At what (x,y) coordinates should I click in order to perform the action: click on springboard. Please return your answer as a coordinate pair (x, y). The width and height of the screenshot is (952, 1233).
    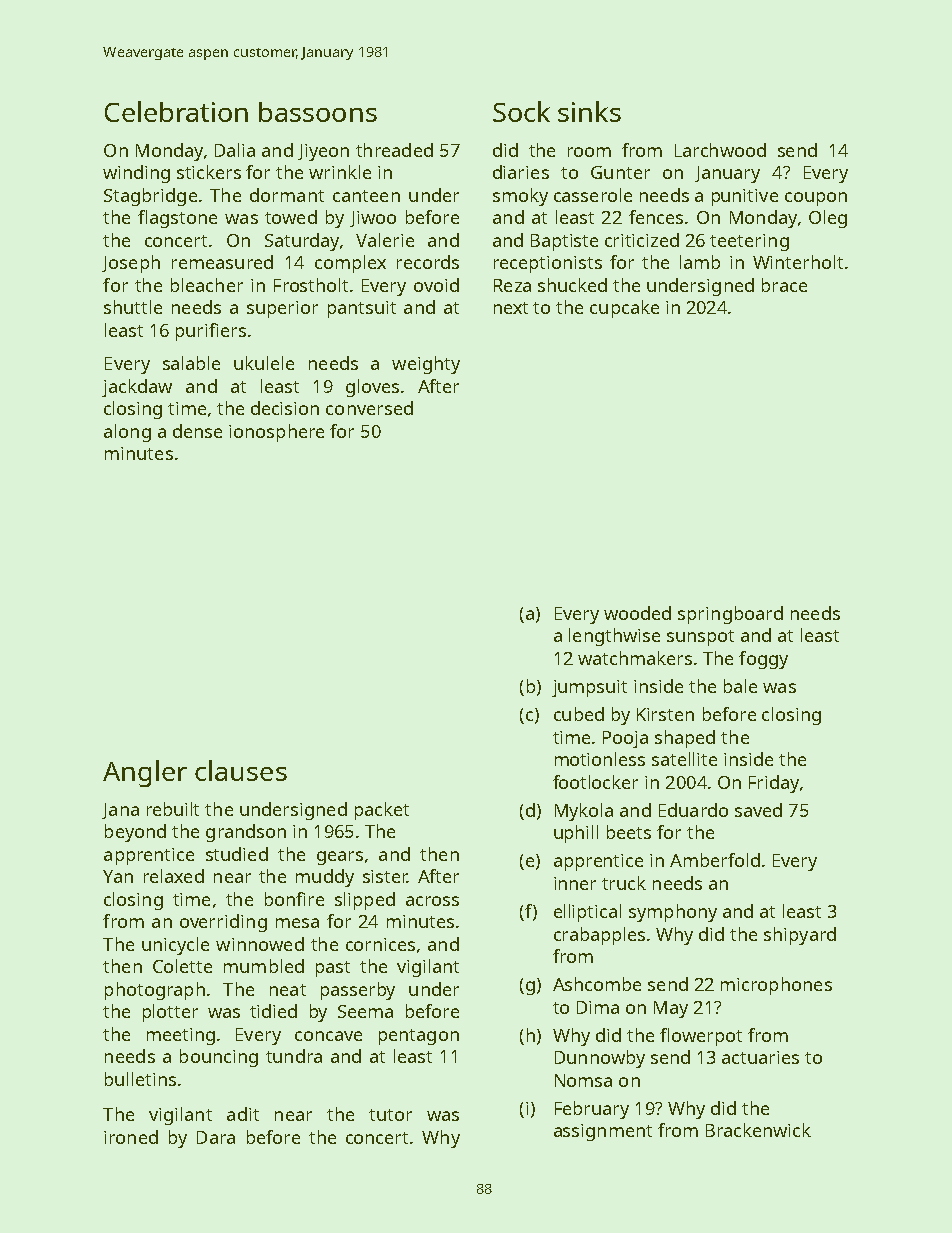
    Looking at the image, I should click on (730, 615).
